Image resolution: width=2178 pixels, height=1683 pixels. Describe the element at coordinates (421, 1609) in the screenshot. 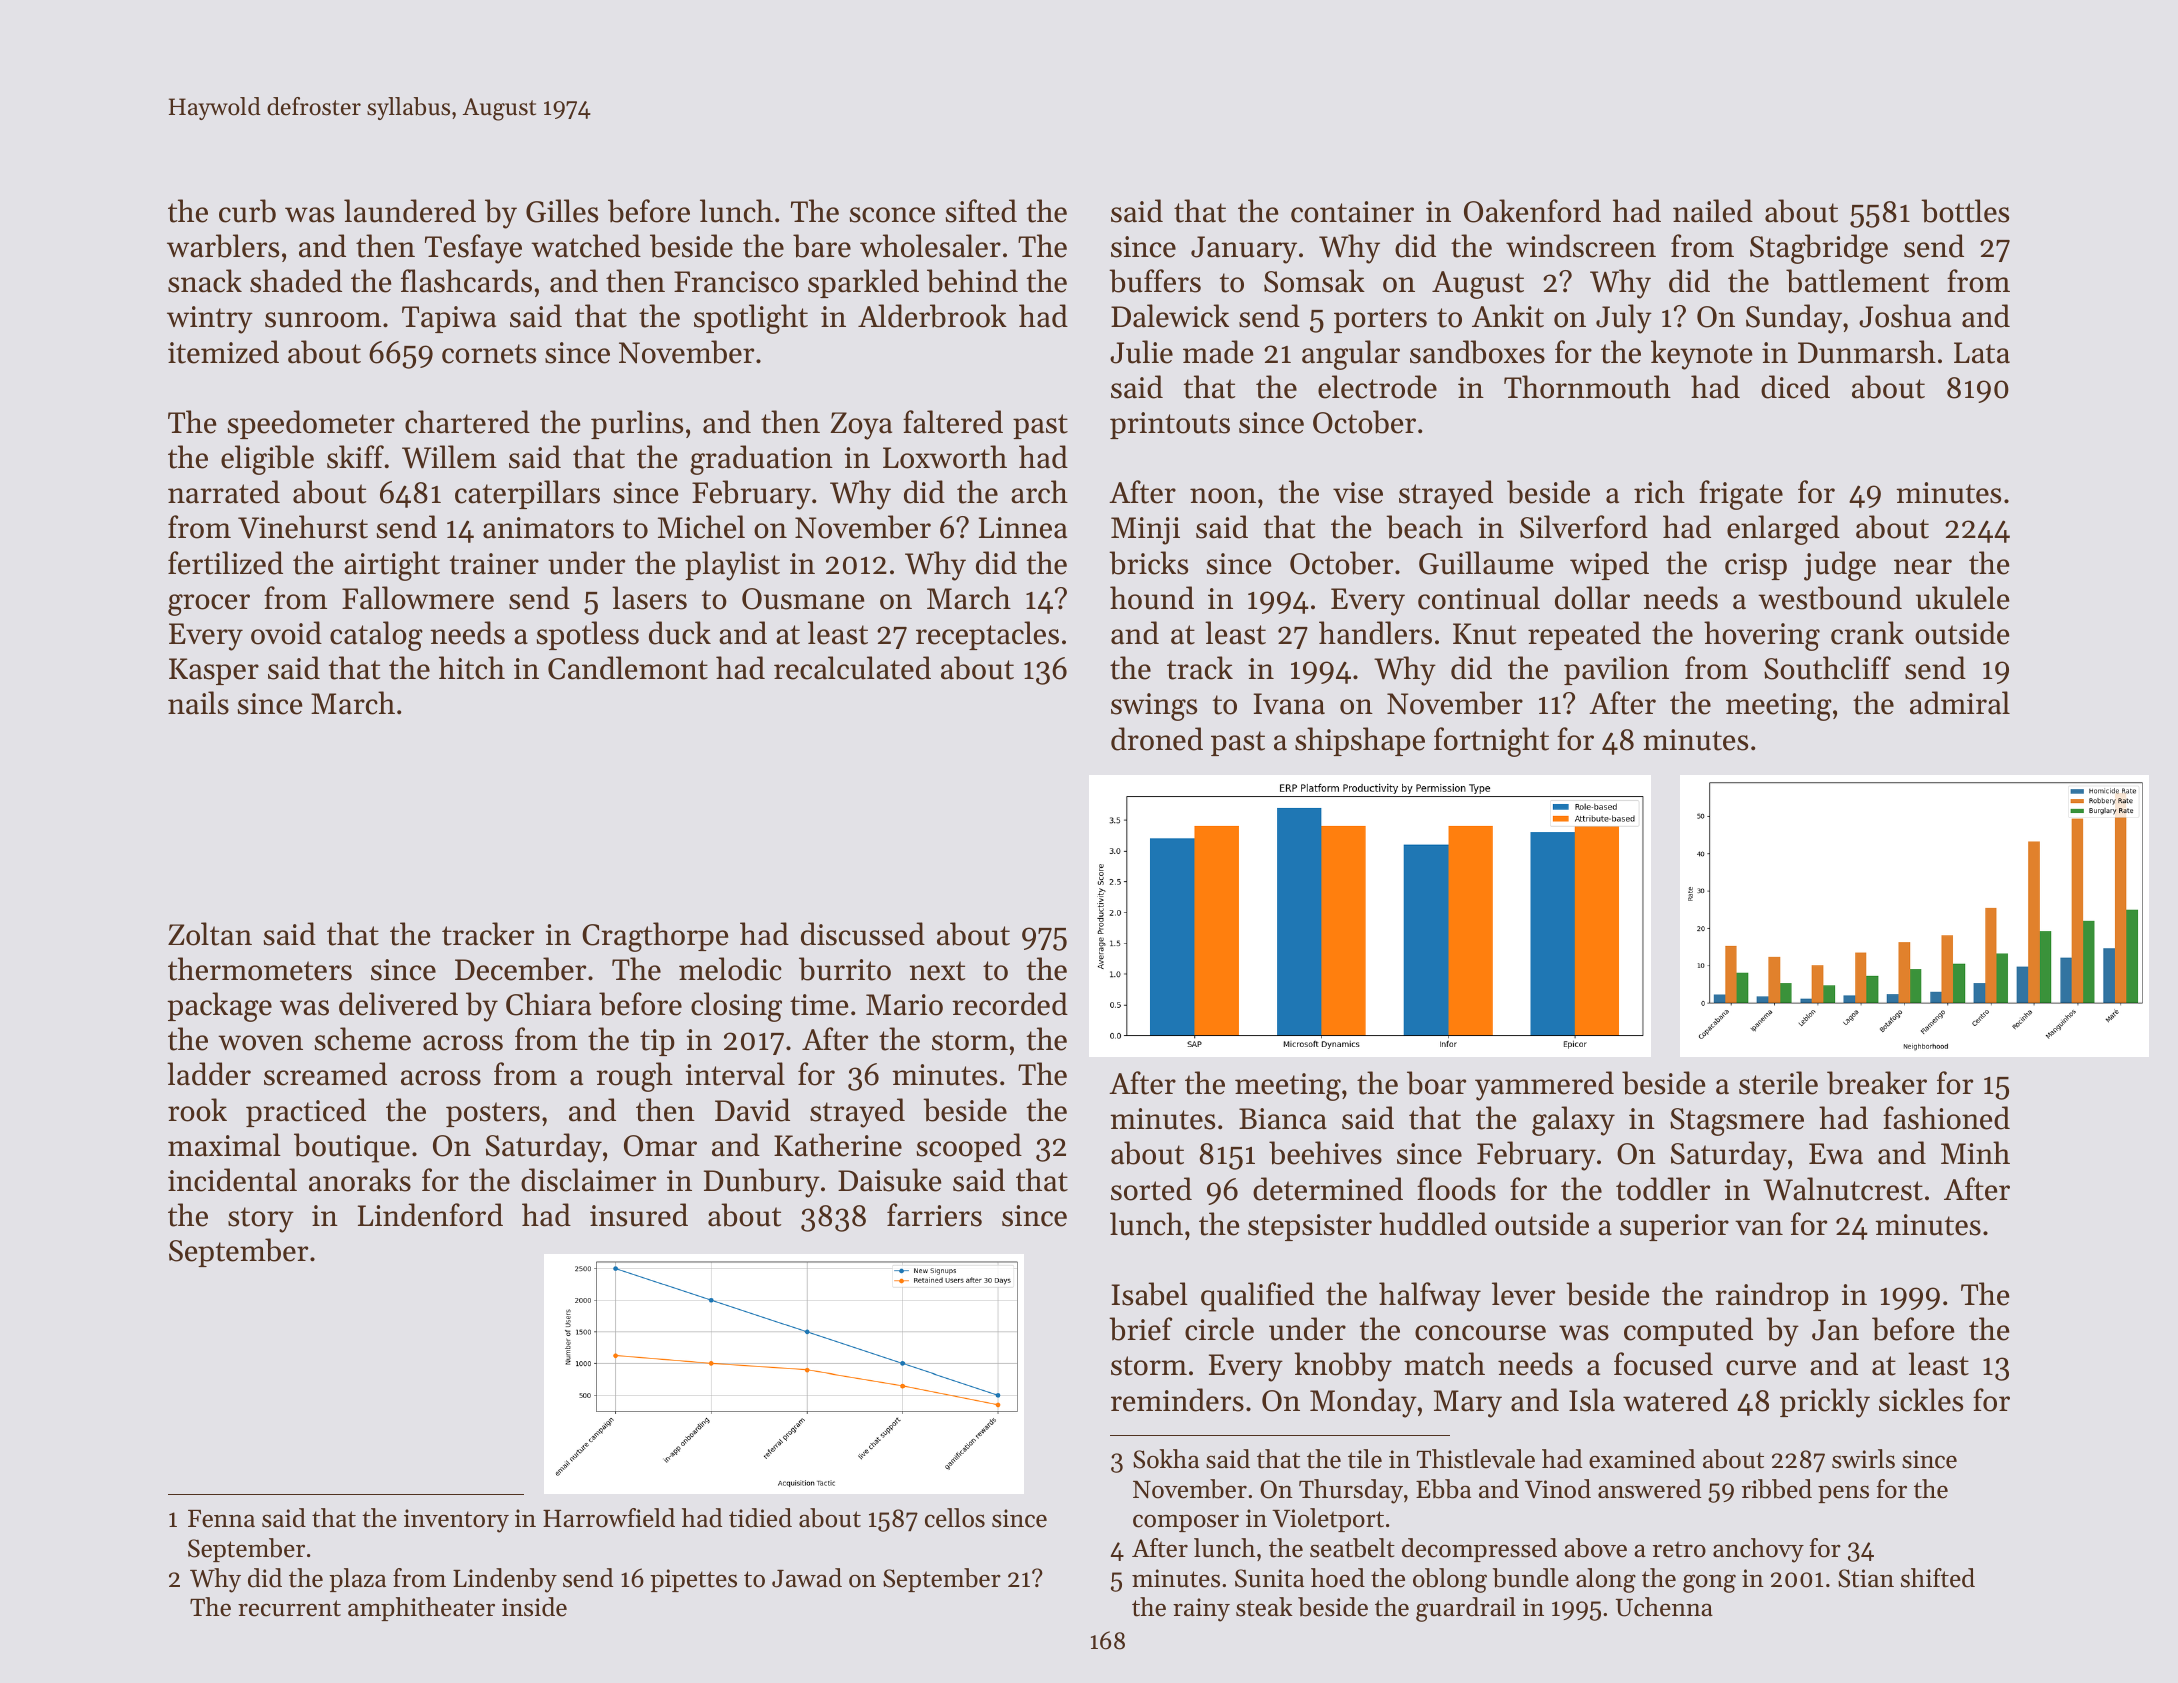

I see `amphitheater` at that location.
